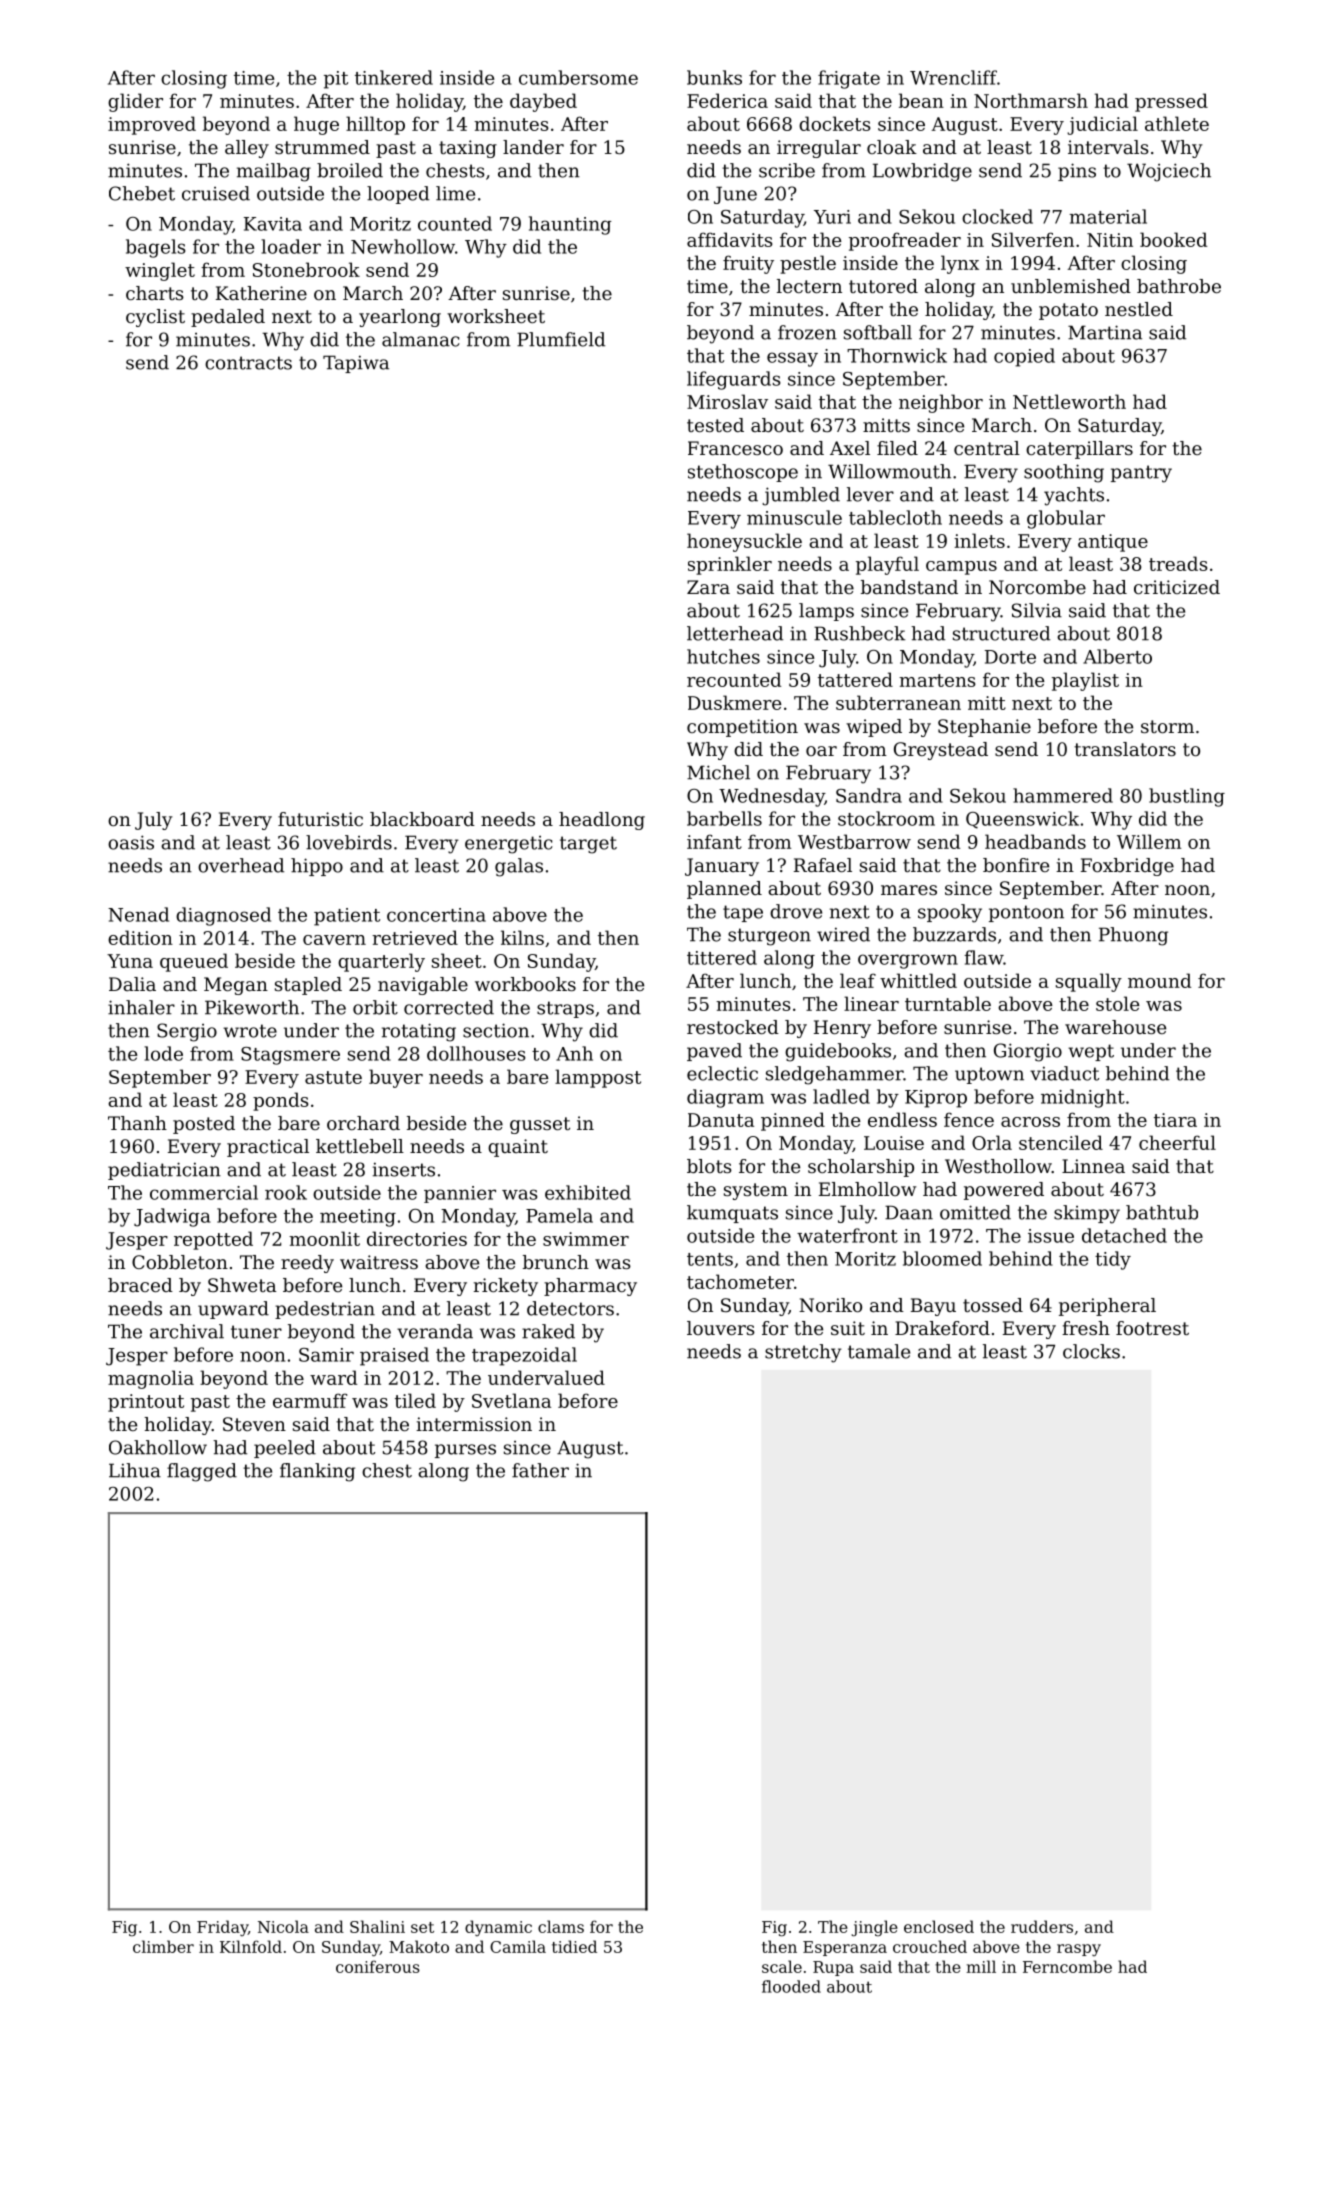  I want to click on Shalini, so click(377, 1926).
